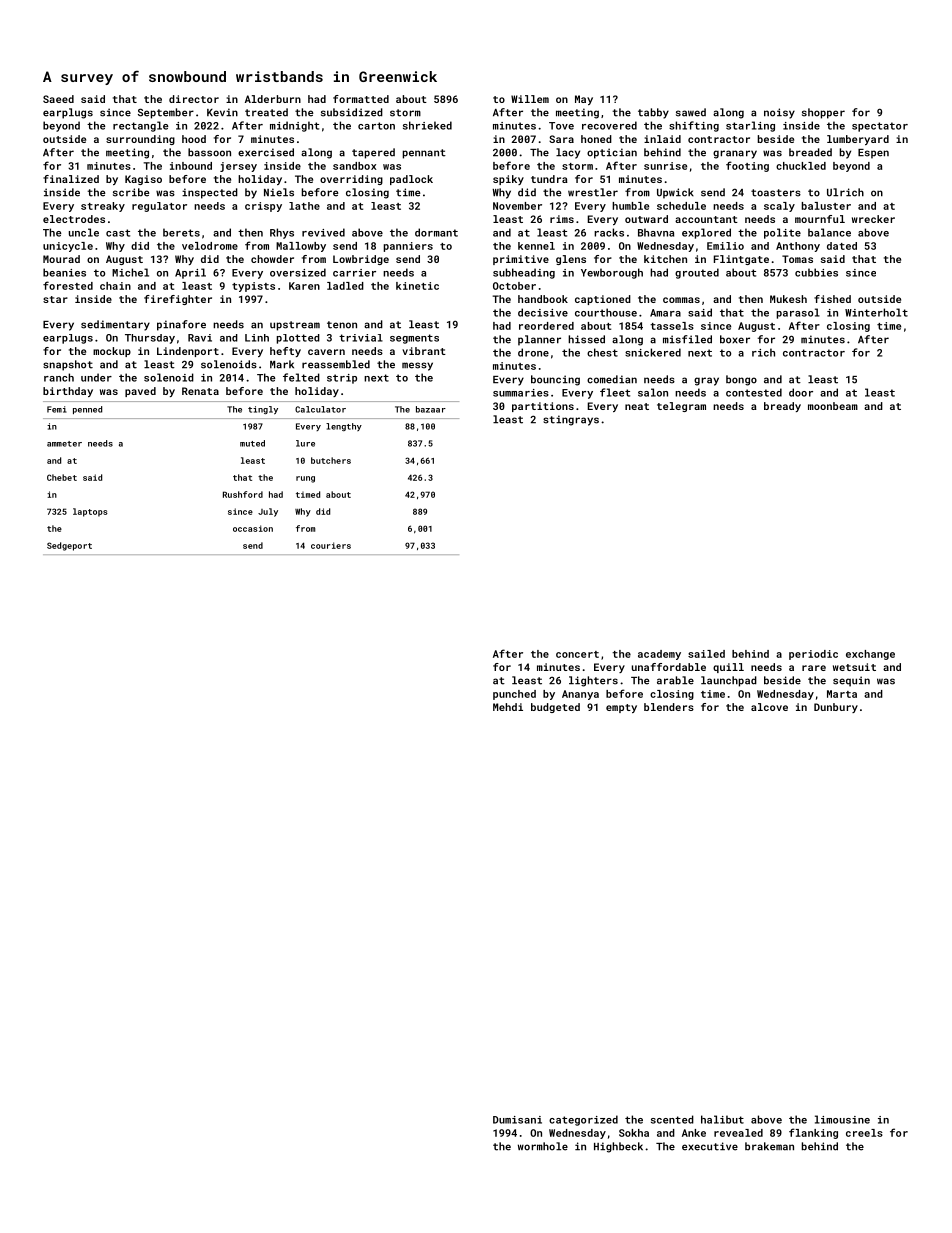  What do you see at coordinates (681, 300) in the screenshot?
I see `commas` at bounding box center [681, 300].
